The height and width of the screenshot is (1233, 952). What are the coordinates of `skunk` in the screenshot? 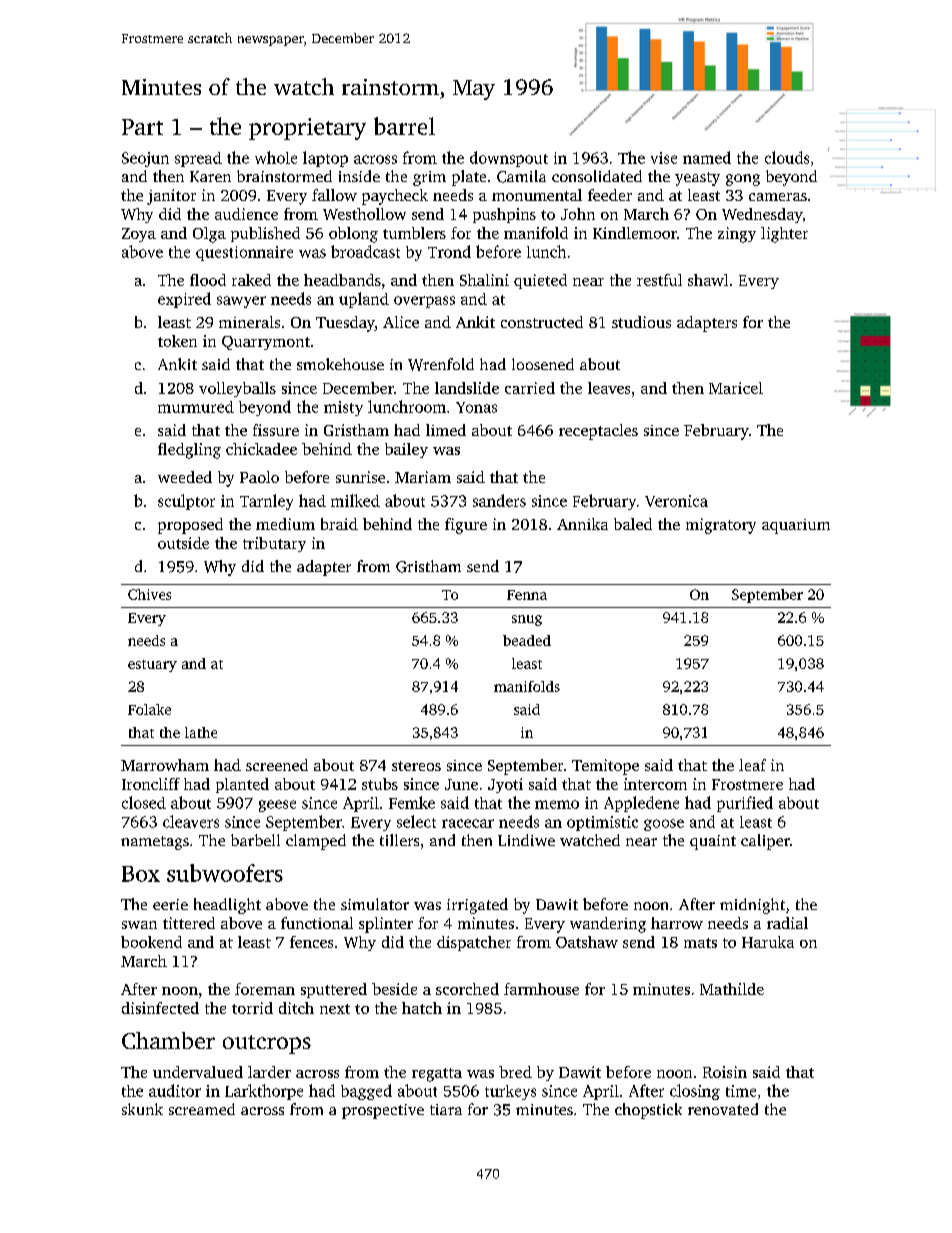 It's located at (142, 1109).
